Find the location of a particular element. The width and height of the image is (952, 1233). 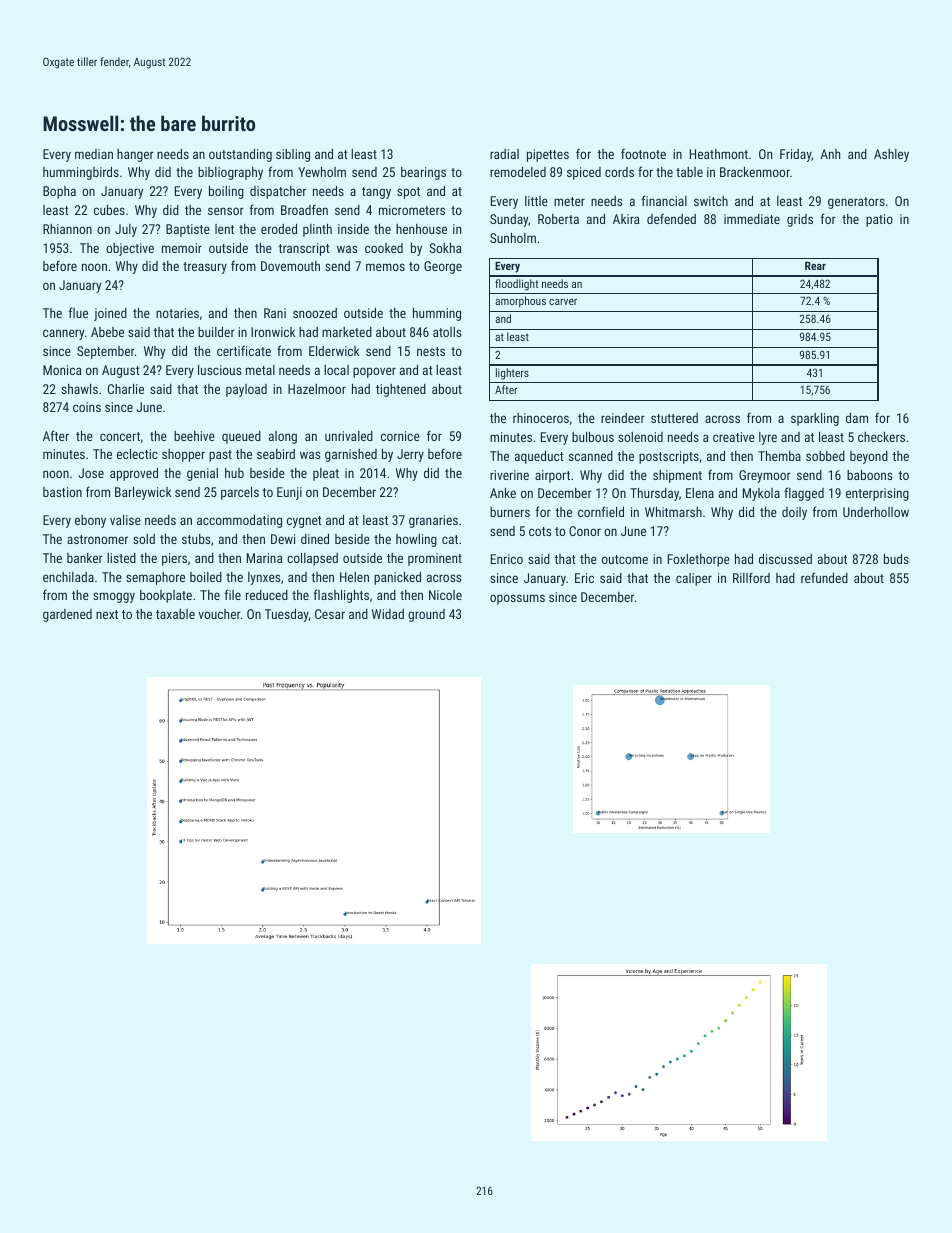

hanger is located at coordinates (135, 155).
